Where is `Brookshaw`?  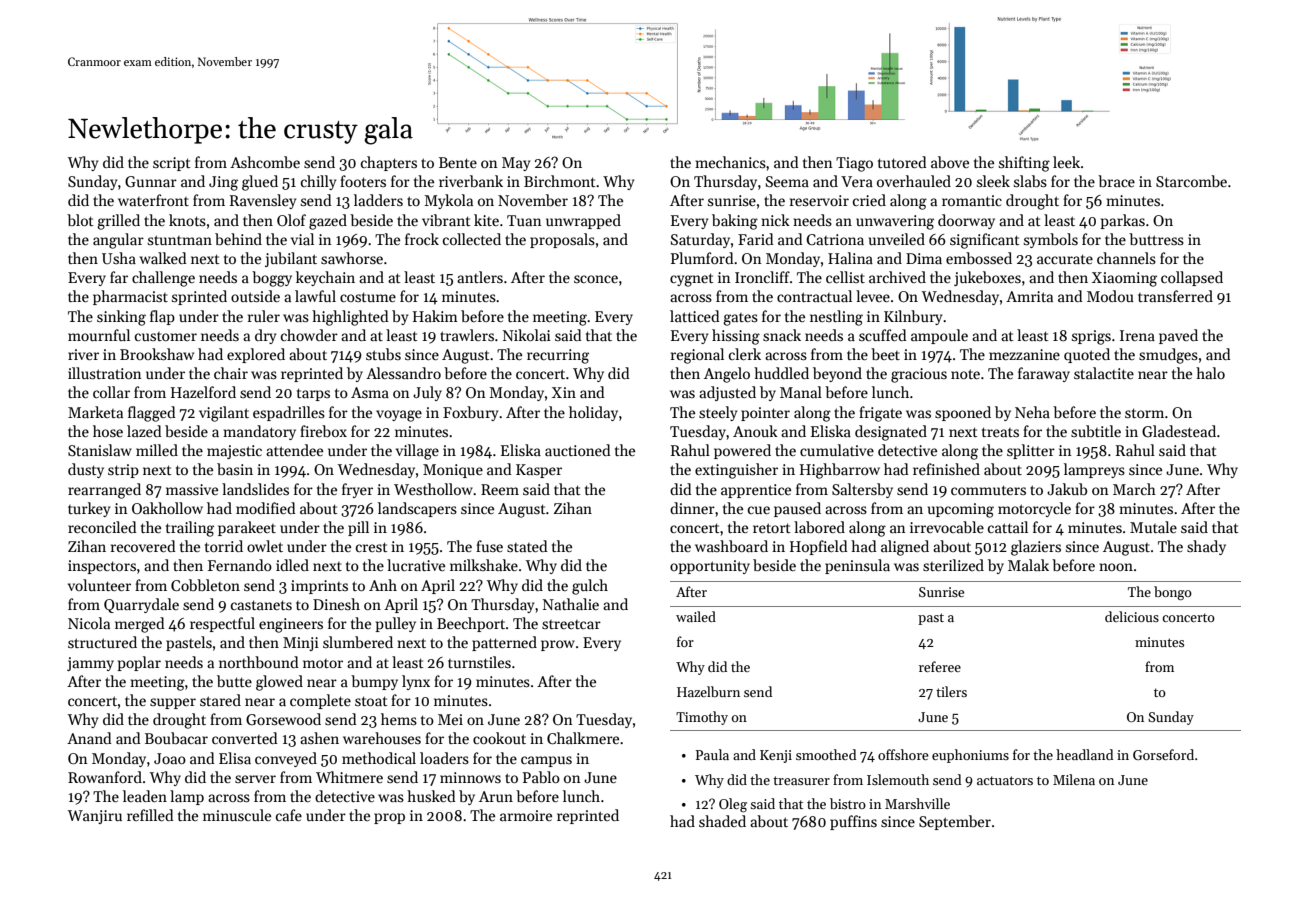
Brookshaw is located at coordinates (157, 354).
